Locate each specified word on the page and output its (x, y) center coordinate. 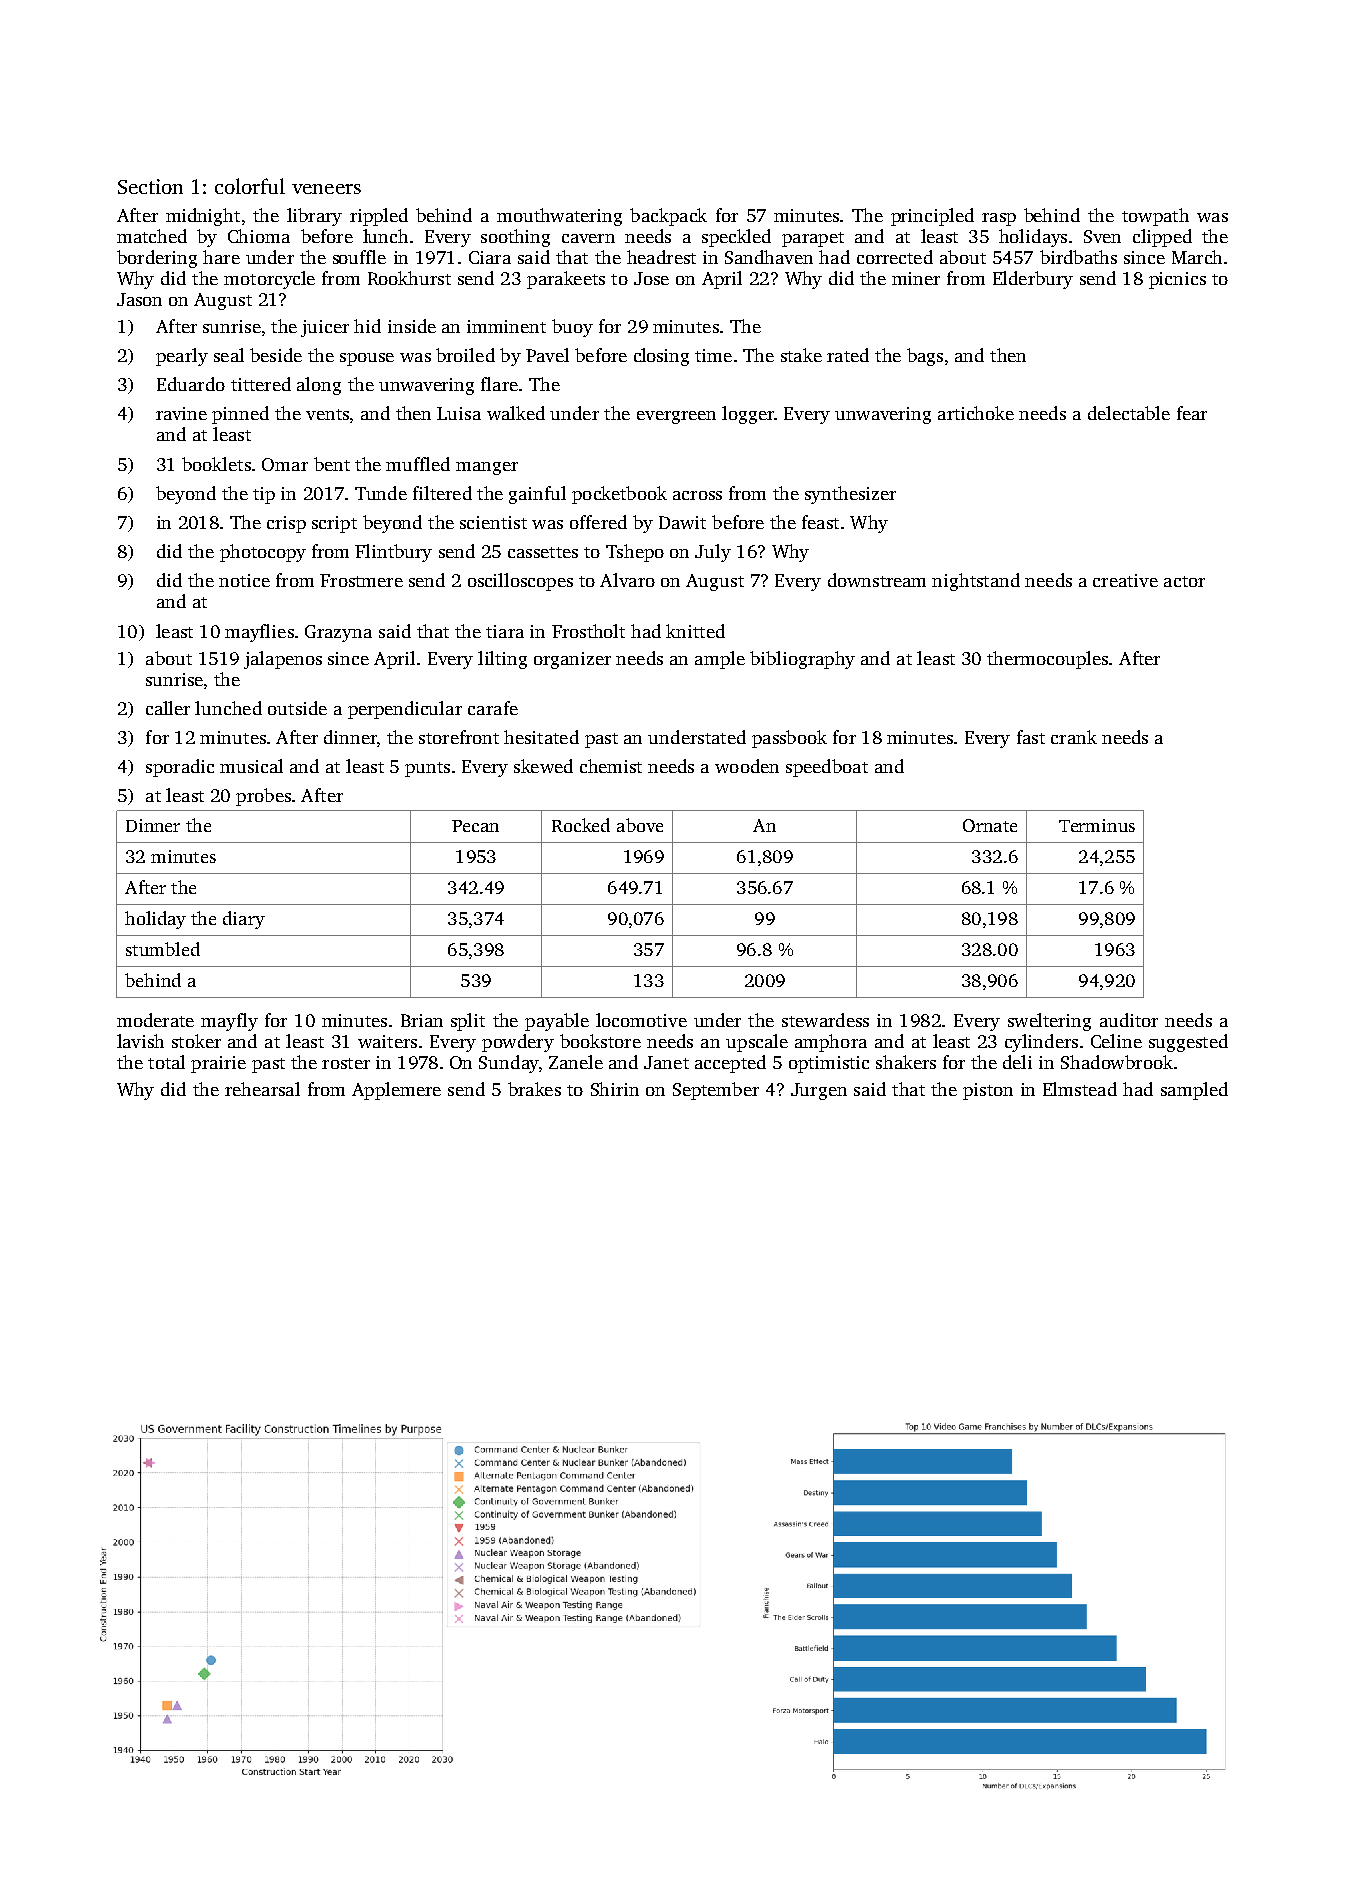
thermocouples (1047, 660)
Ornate (990, 825)
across (697, 495)
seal (229, 355)
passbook (789, 739)
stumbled (163, 949)
